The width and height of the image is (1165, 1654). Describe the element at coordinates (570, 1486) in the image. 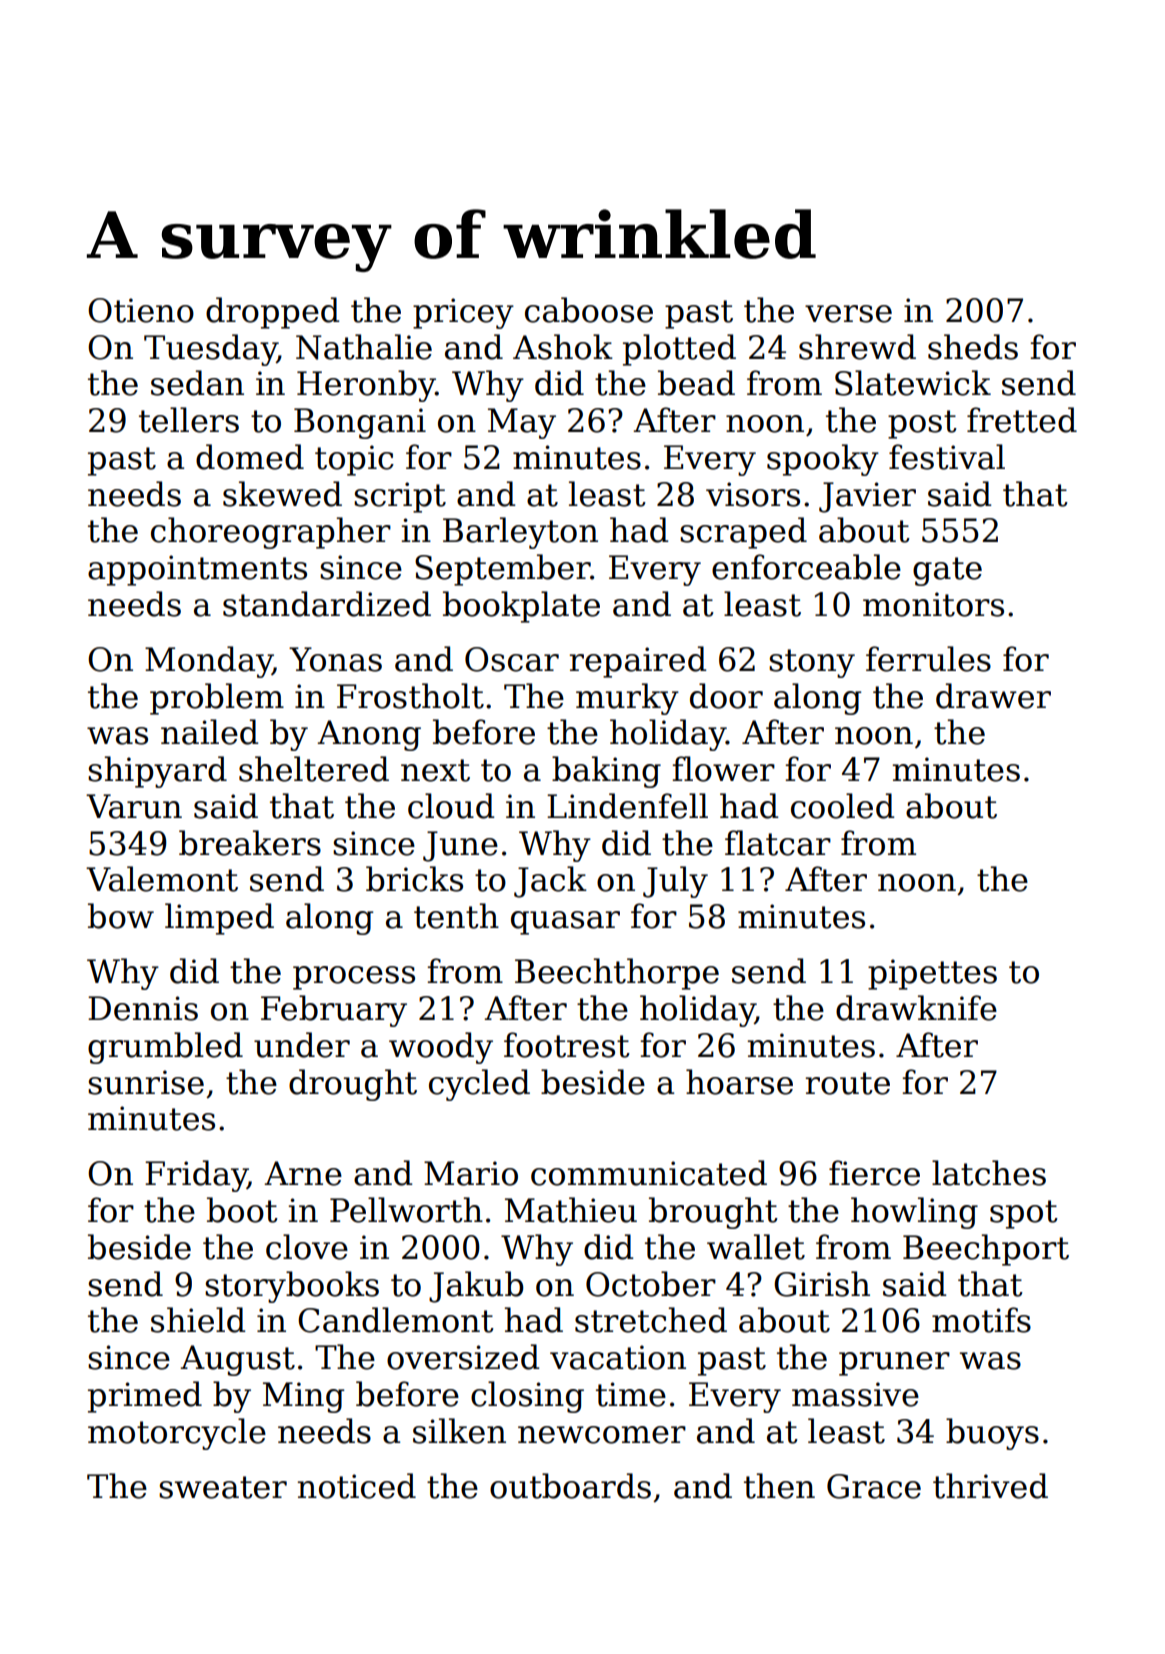

I see `outboards` at that location.
